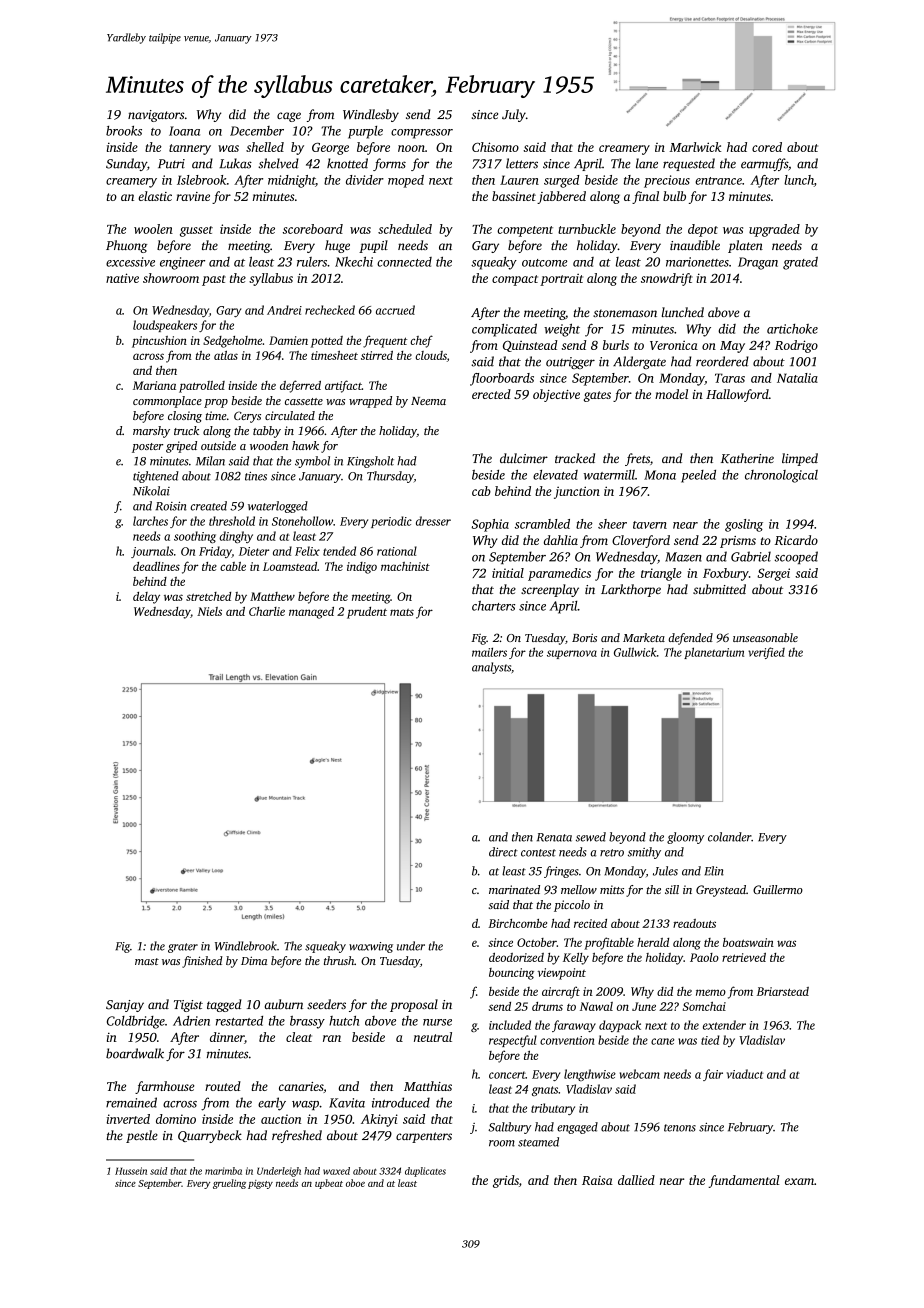  I want to click on Marlwick, so click(695, 147).
